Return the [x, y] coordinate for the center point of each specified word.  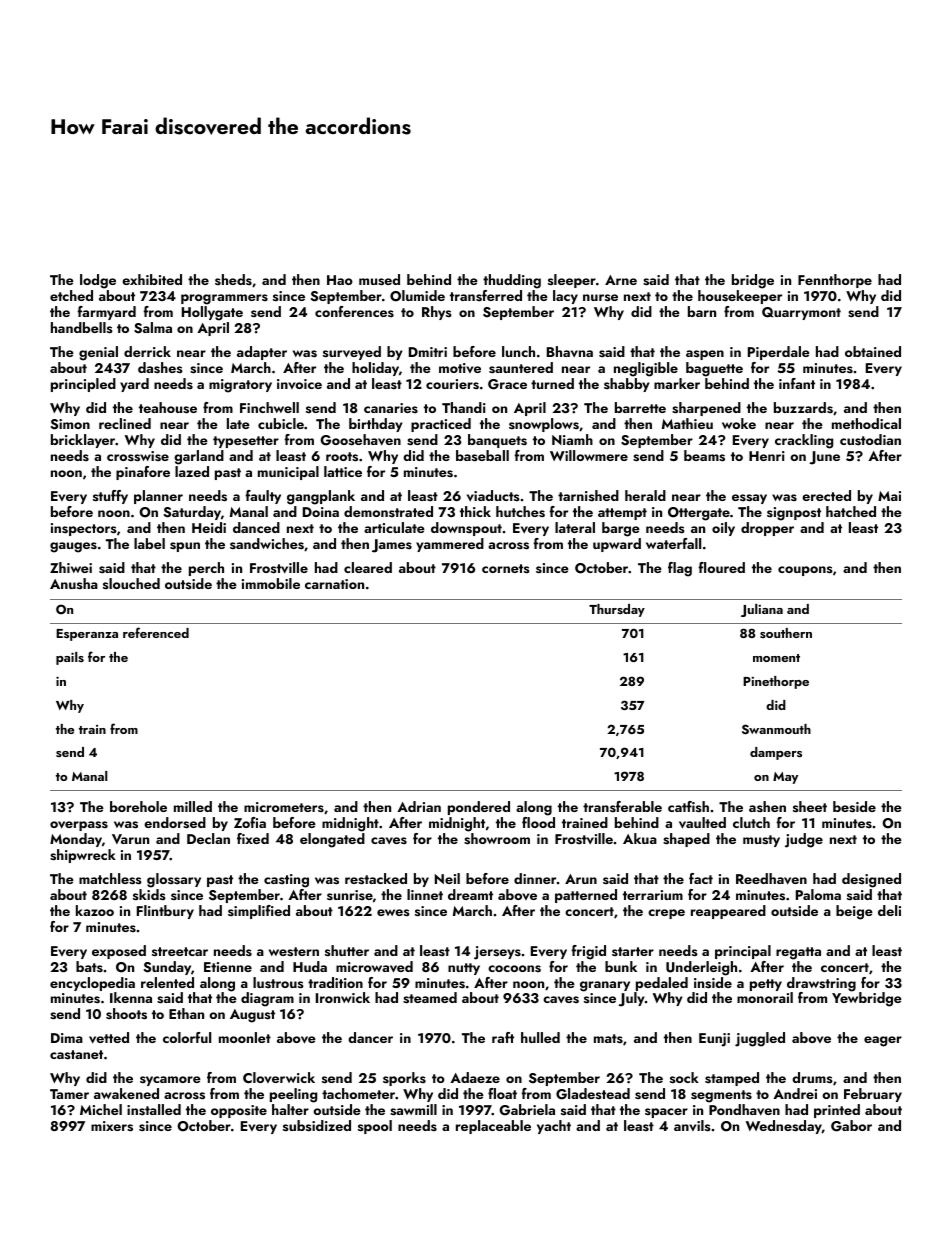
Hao [340, 280]
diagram [267, 999]
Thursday [617, 610]
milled [193, 806]
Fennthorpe [835, 281]
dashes [160, 368]
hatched [851, 511]
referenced [156, 632]
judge [804, 840]
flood [538, 822]
